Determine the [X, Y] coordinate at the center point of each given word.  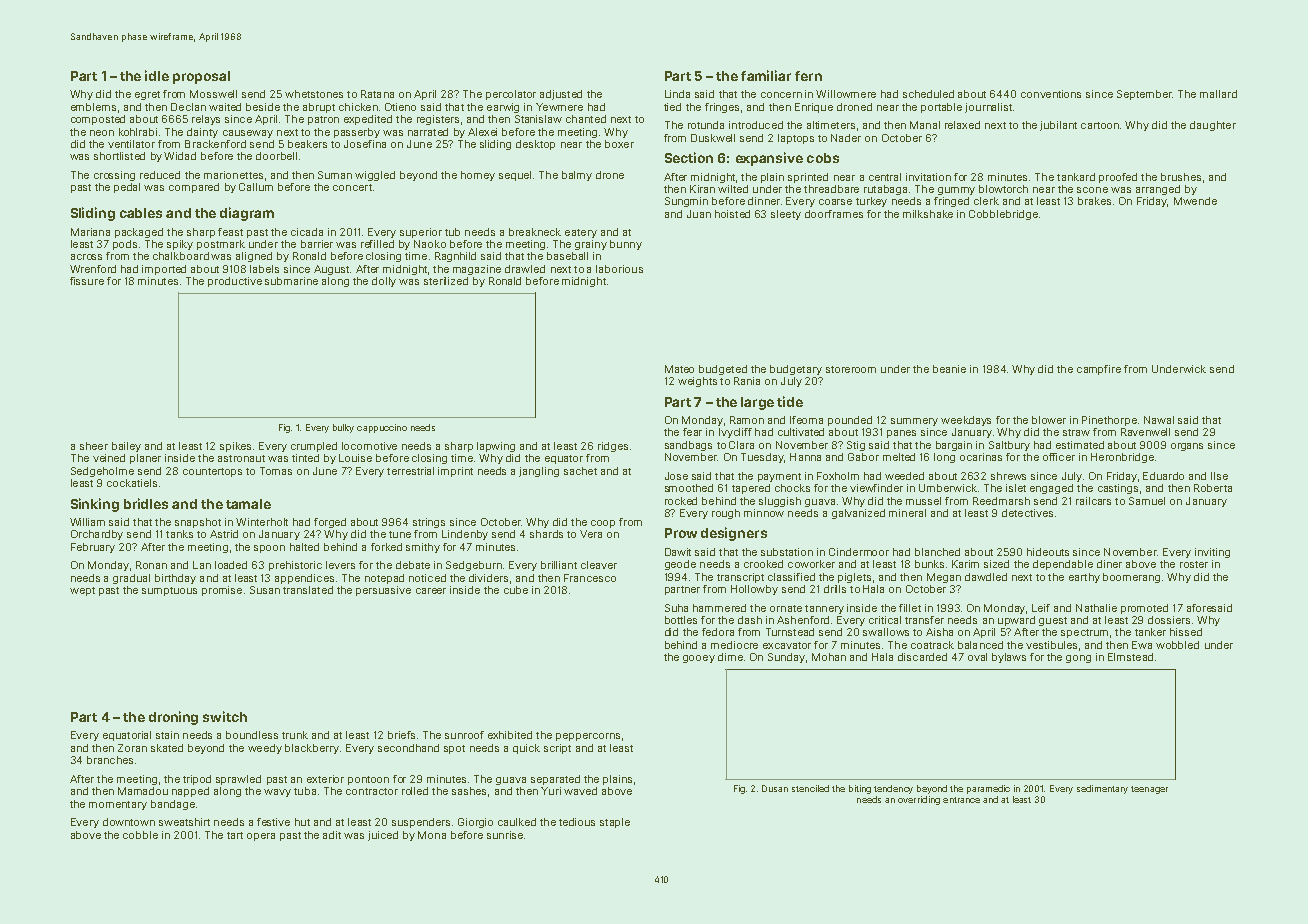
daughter [1213, 126]
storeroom [851, 369]
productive [235, 282]
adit [332, 835]
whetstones [314, 94]
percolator [511, 95]
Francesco [590, 578]
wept [82, 591]
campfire [1099, 370]
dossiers [1169, 620]
